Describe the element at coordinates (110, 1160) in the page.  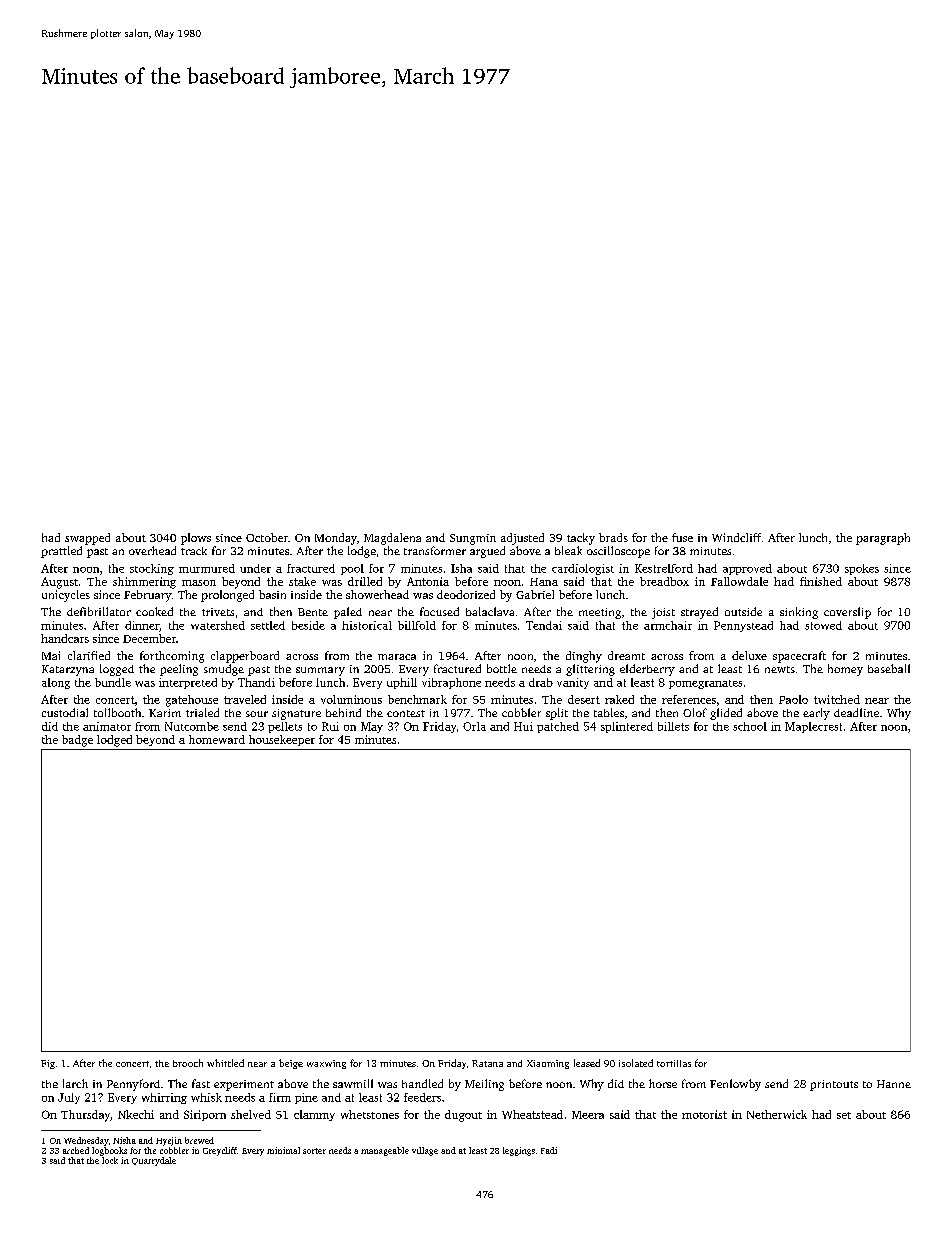
I see `lock` at that location.
